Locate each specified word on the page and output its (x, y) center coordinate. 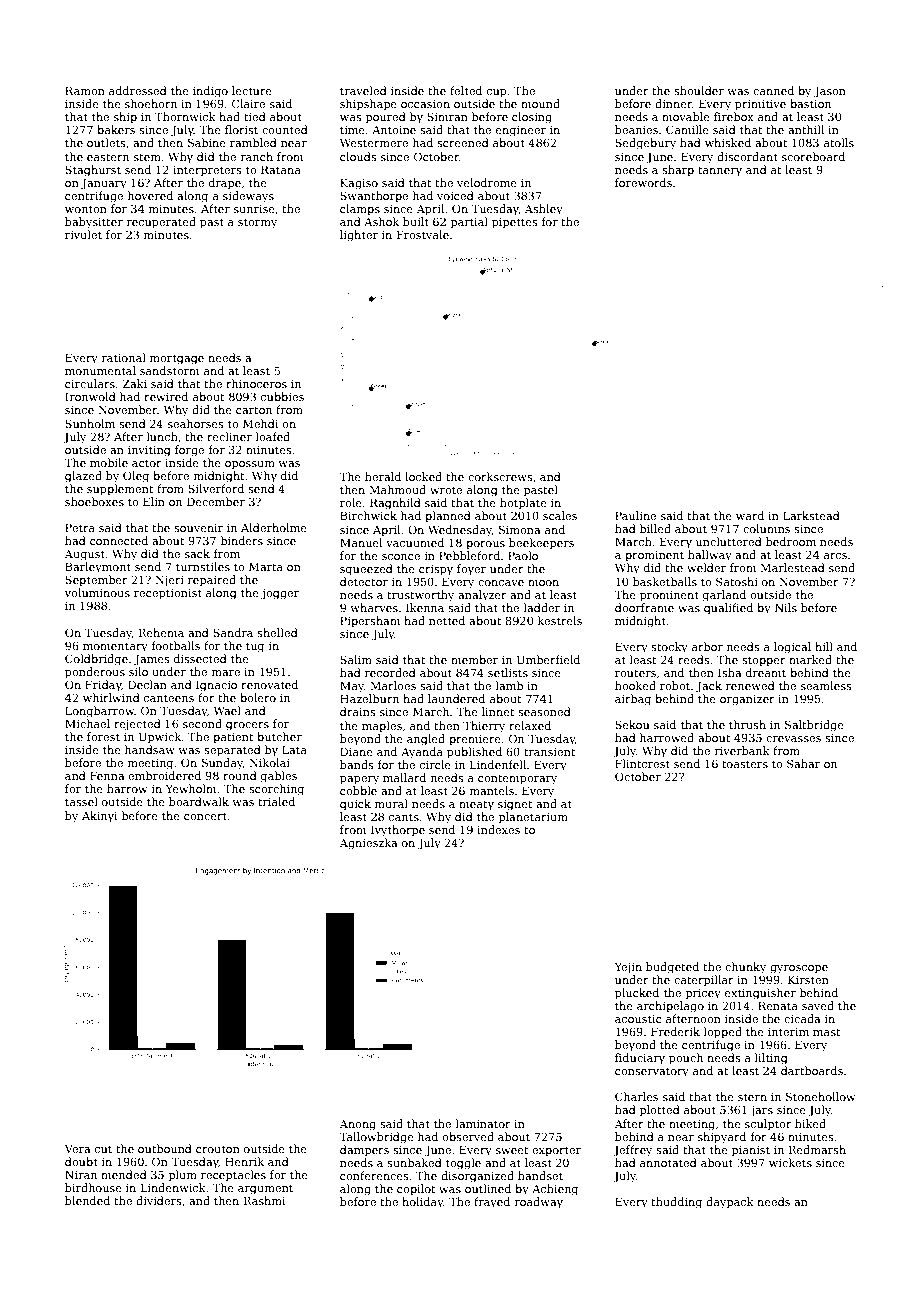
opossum (250, 465)
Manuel (361, 542)
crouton (218, 1149)
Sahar (803, 763)
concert (205, 816)
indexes (498, 829)
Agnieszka (368, 844)
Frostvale (423, 234)
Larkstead (811, 515)
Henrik (244, 1161)
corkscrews (500, 476)
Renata (778, 1005)
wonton (86, 209)
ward (750, 515)
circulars (90, 383)
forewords (643, 182)
